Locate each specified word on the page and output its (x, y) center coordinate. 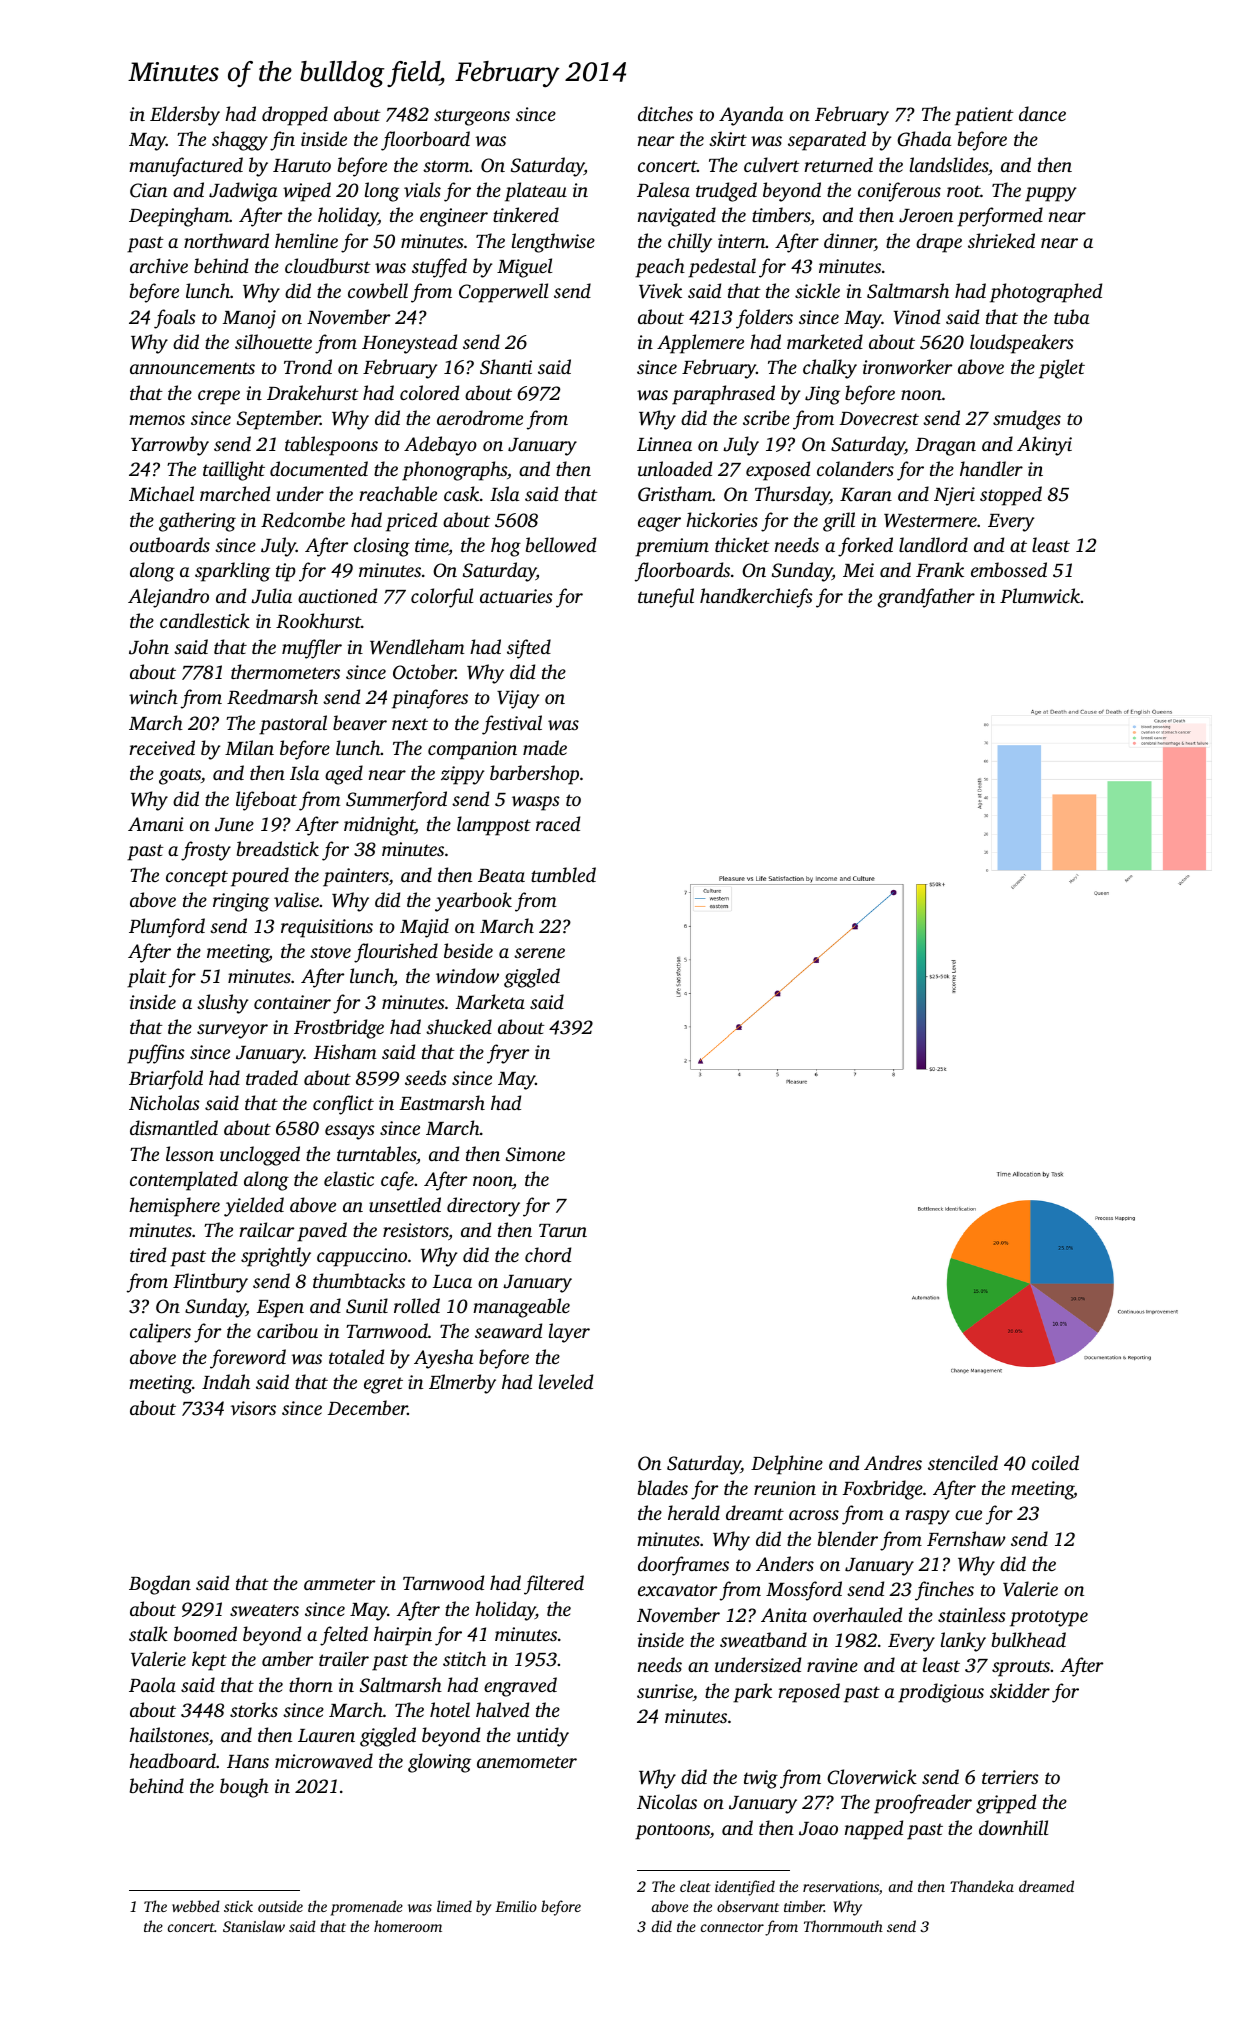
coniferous (899, 192)
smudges (1027, 420)
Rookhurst (318, 621)
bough (244, 1788)
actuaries (516, 596)
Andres (893, 1462)
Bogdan (160, 1585)
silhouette (273, 341)
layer (569, 1333)
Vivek (660, 291)
